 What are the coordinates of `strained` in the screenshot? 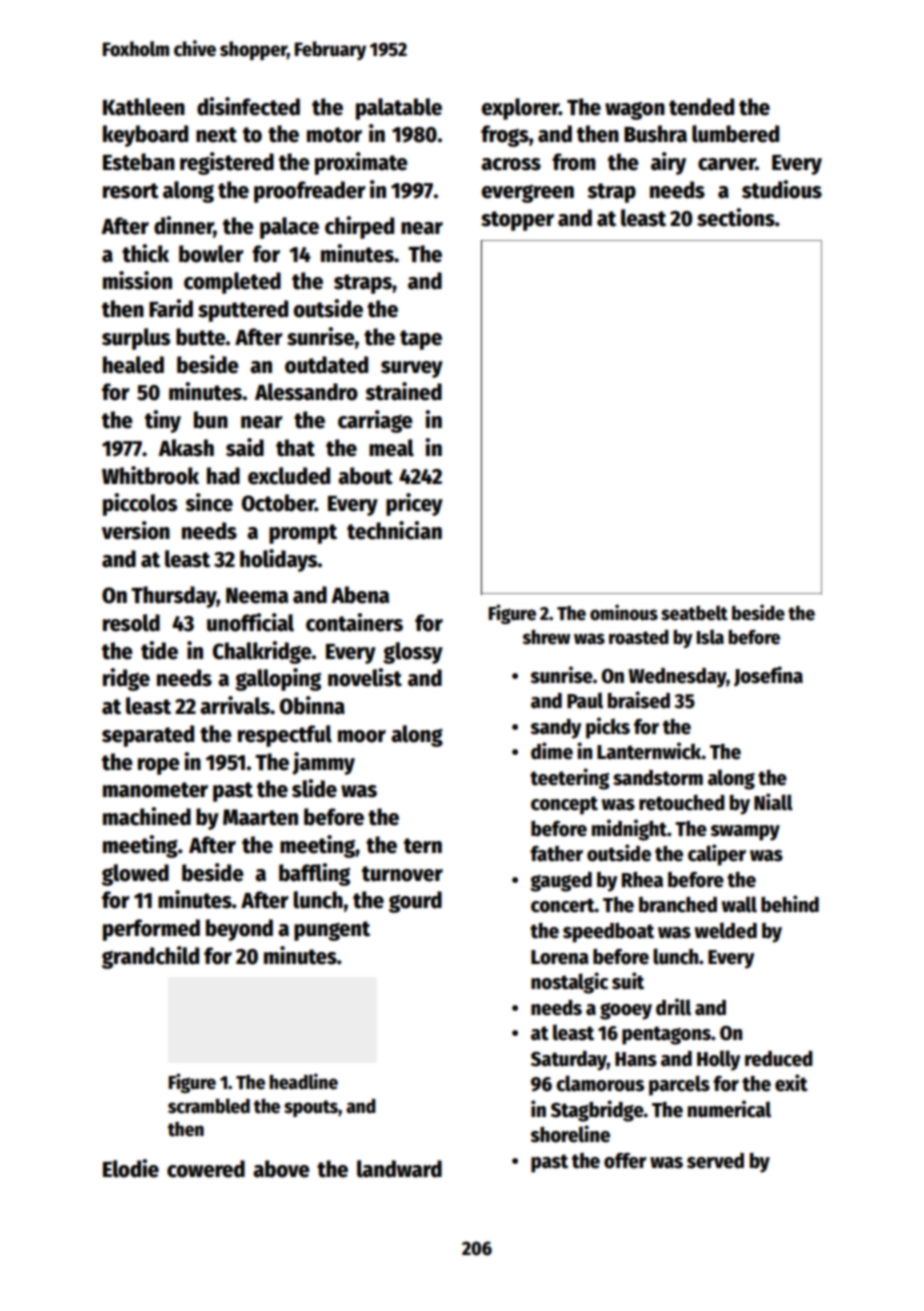 It's located at (403, 391).
